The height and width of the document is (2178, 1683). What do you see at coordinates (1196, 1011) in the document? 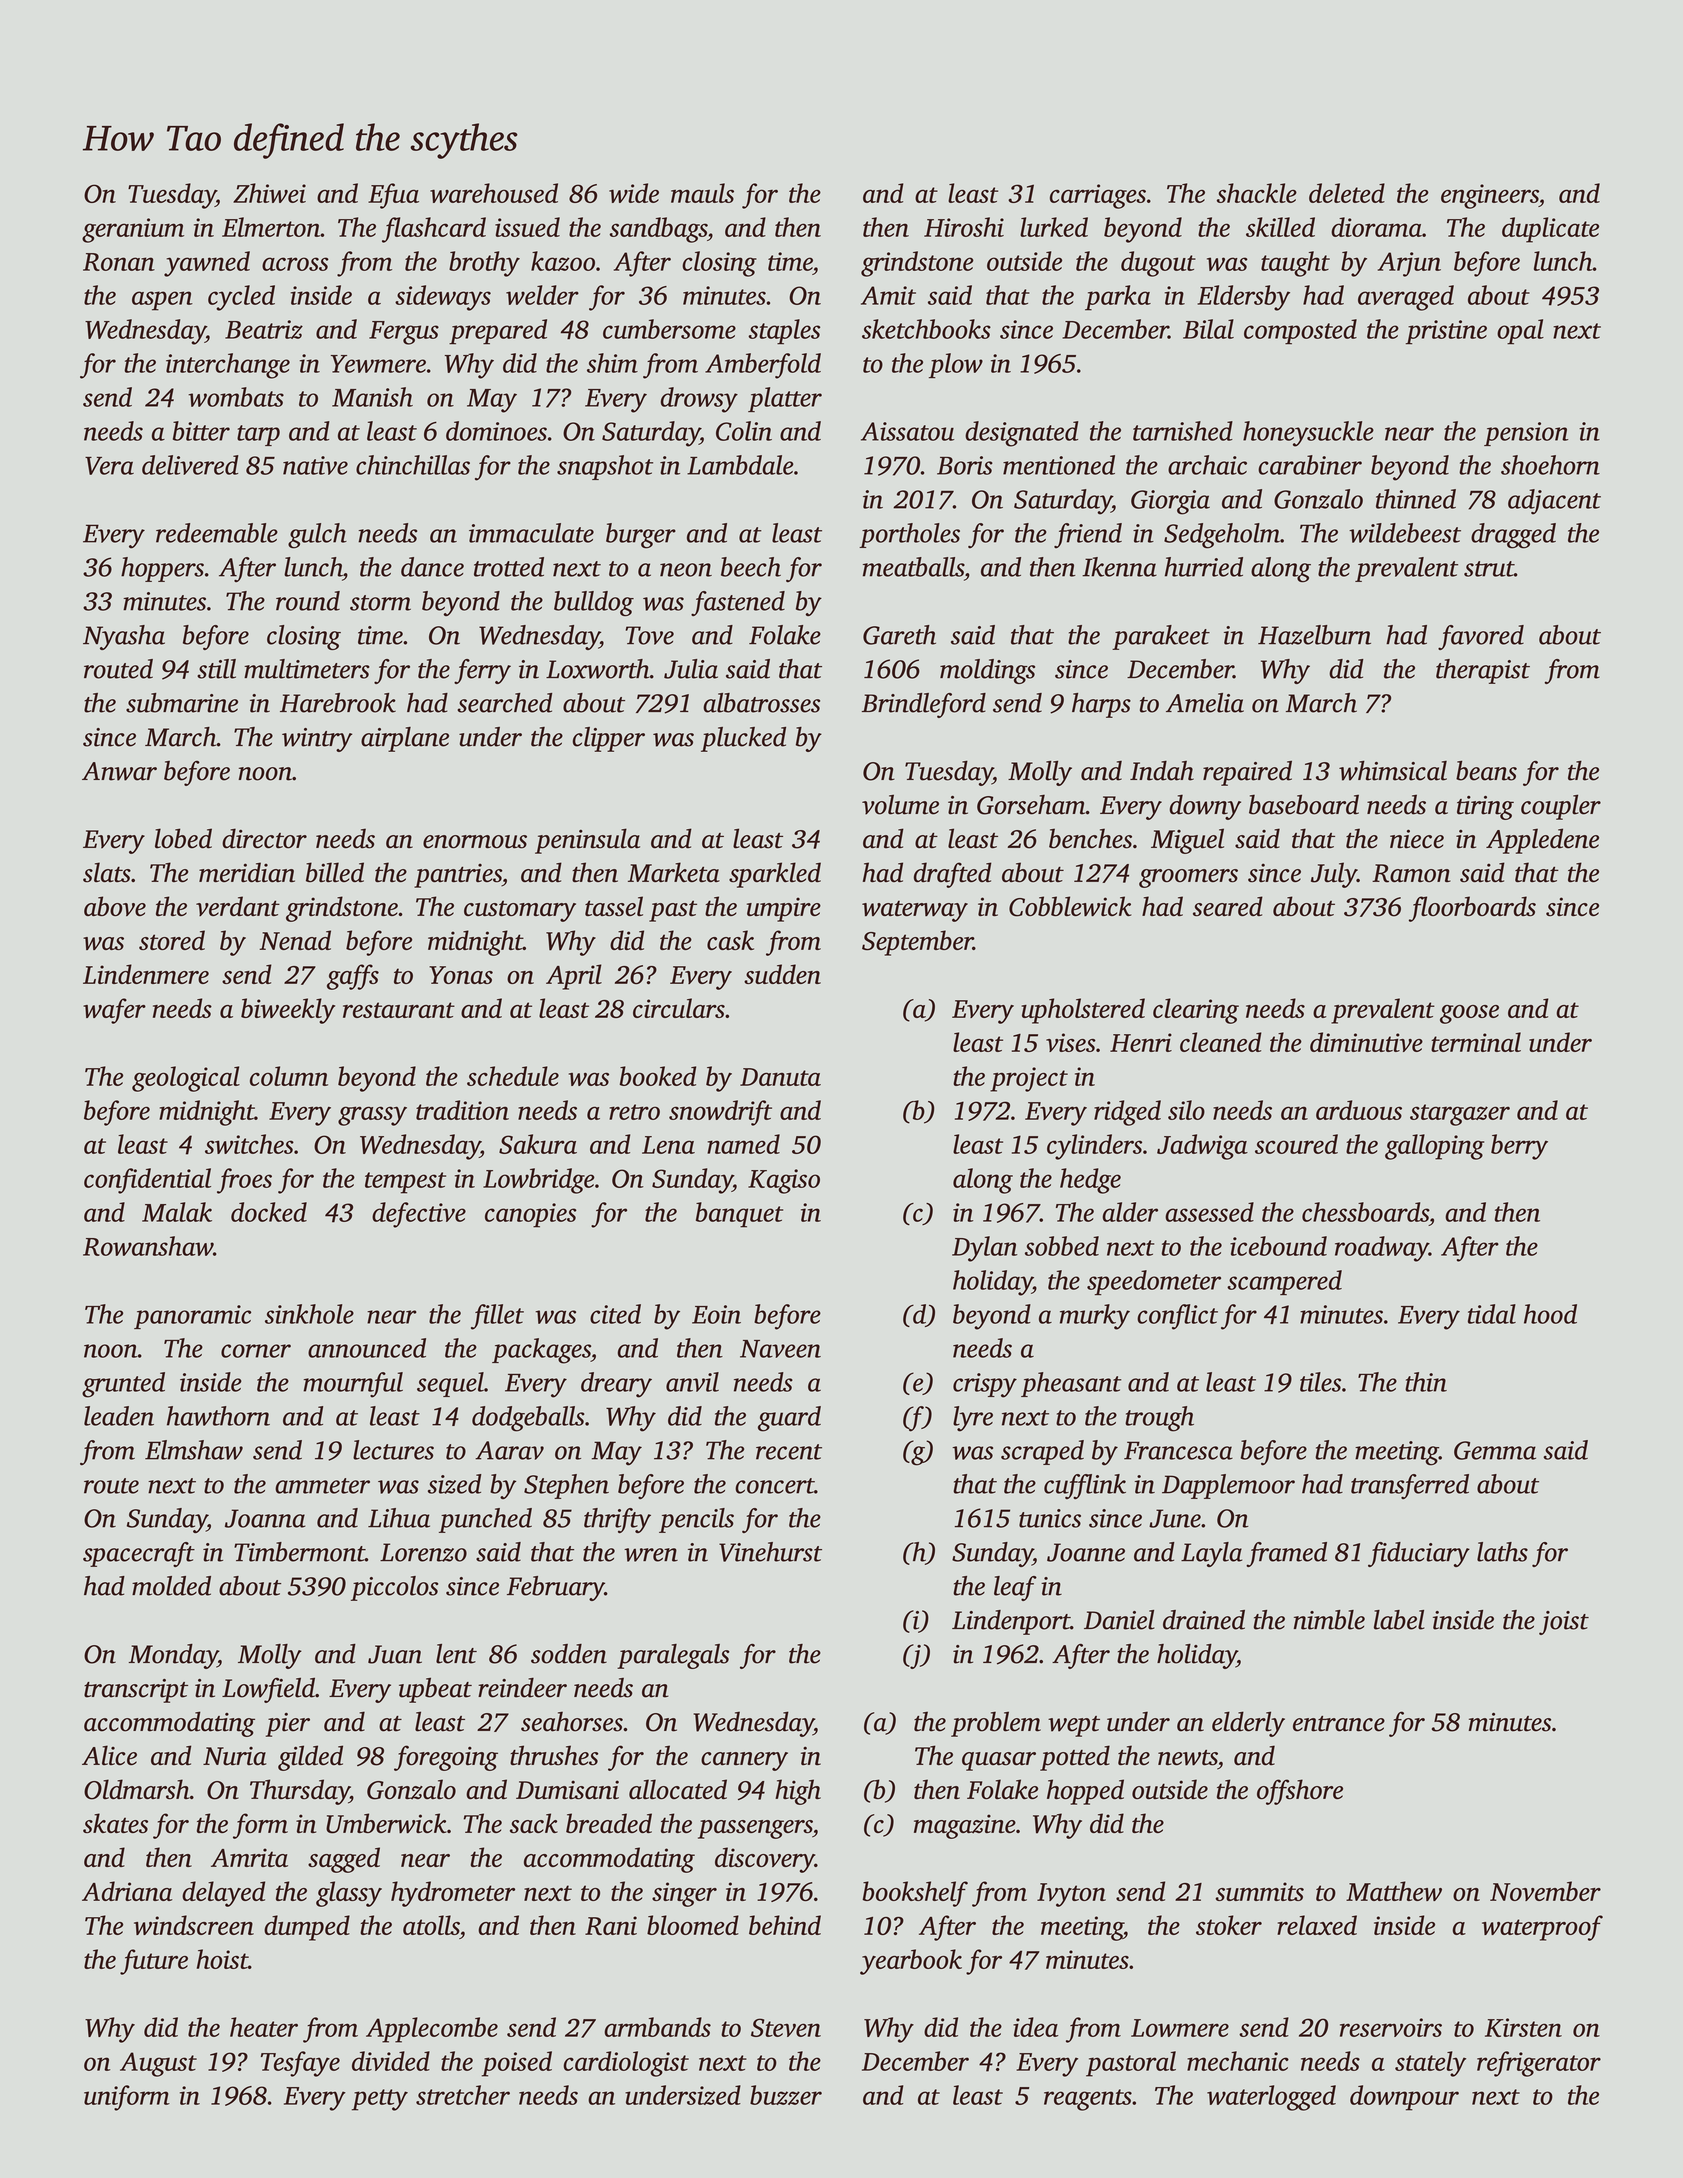
I see `clearing` at bounding box center [1196, 1011].
